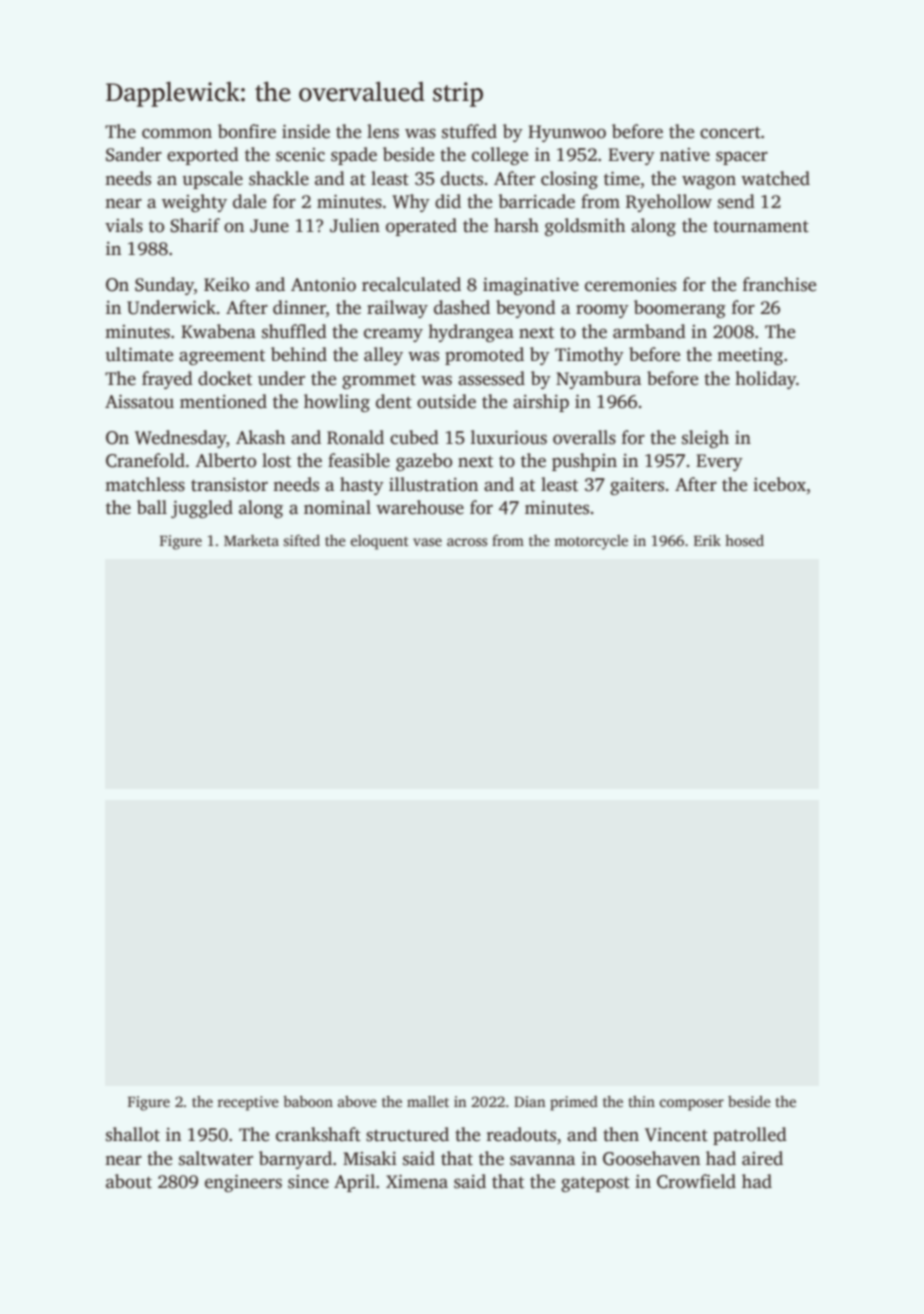  I want to click on concert, so click(730, 133).
